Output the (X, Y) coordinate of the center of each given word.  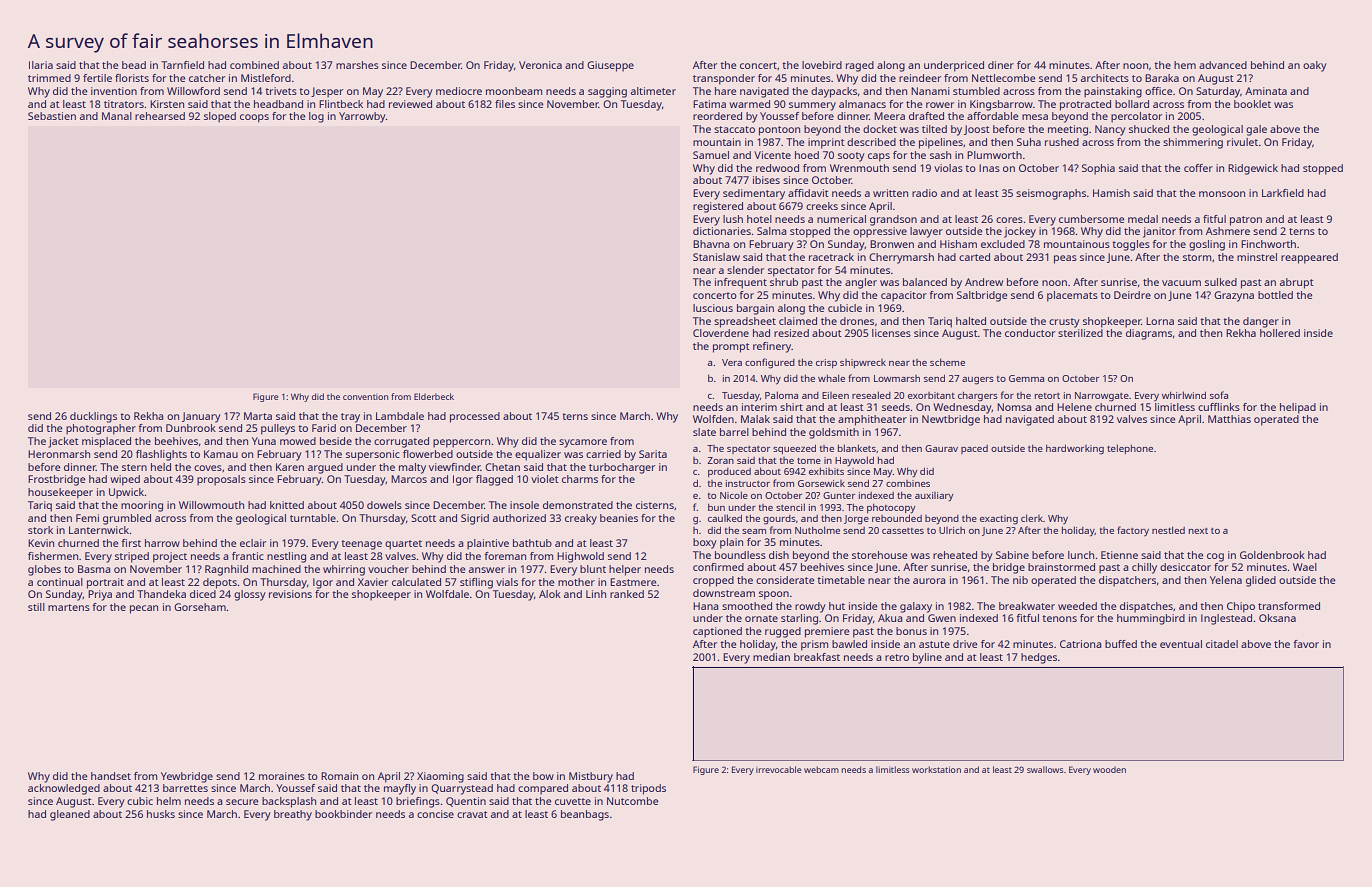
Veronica (540, 65)
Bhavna (711, 244)
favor (1306, 644)
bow (543, 776)
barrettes (185, 788)
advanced (1223, 65)
